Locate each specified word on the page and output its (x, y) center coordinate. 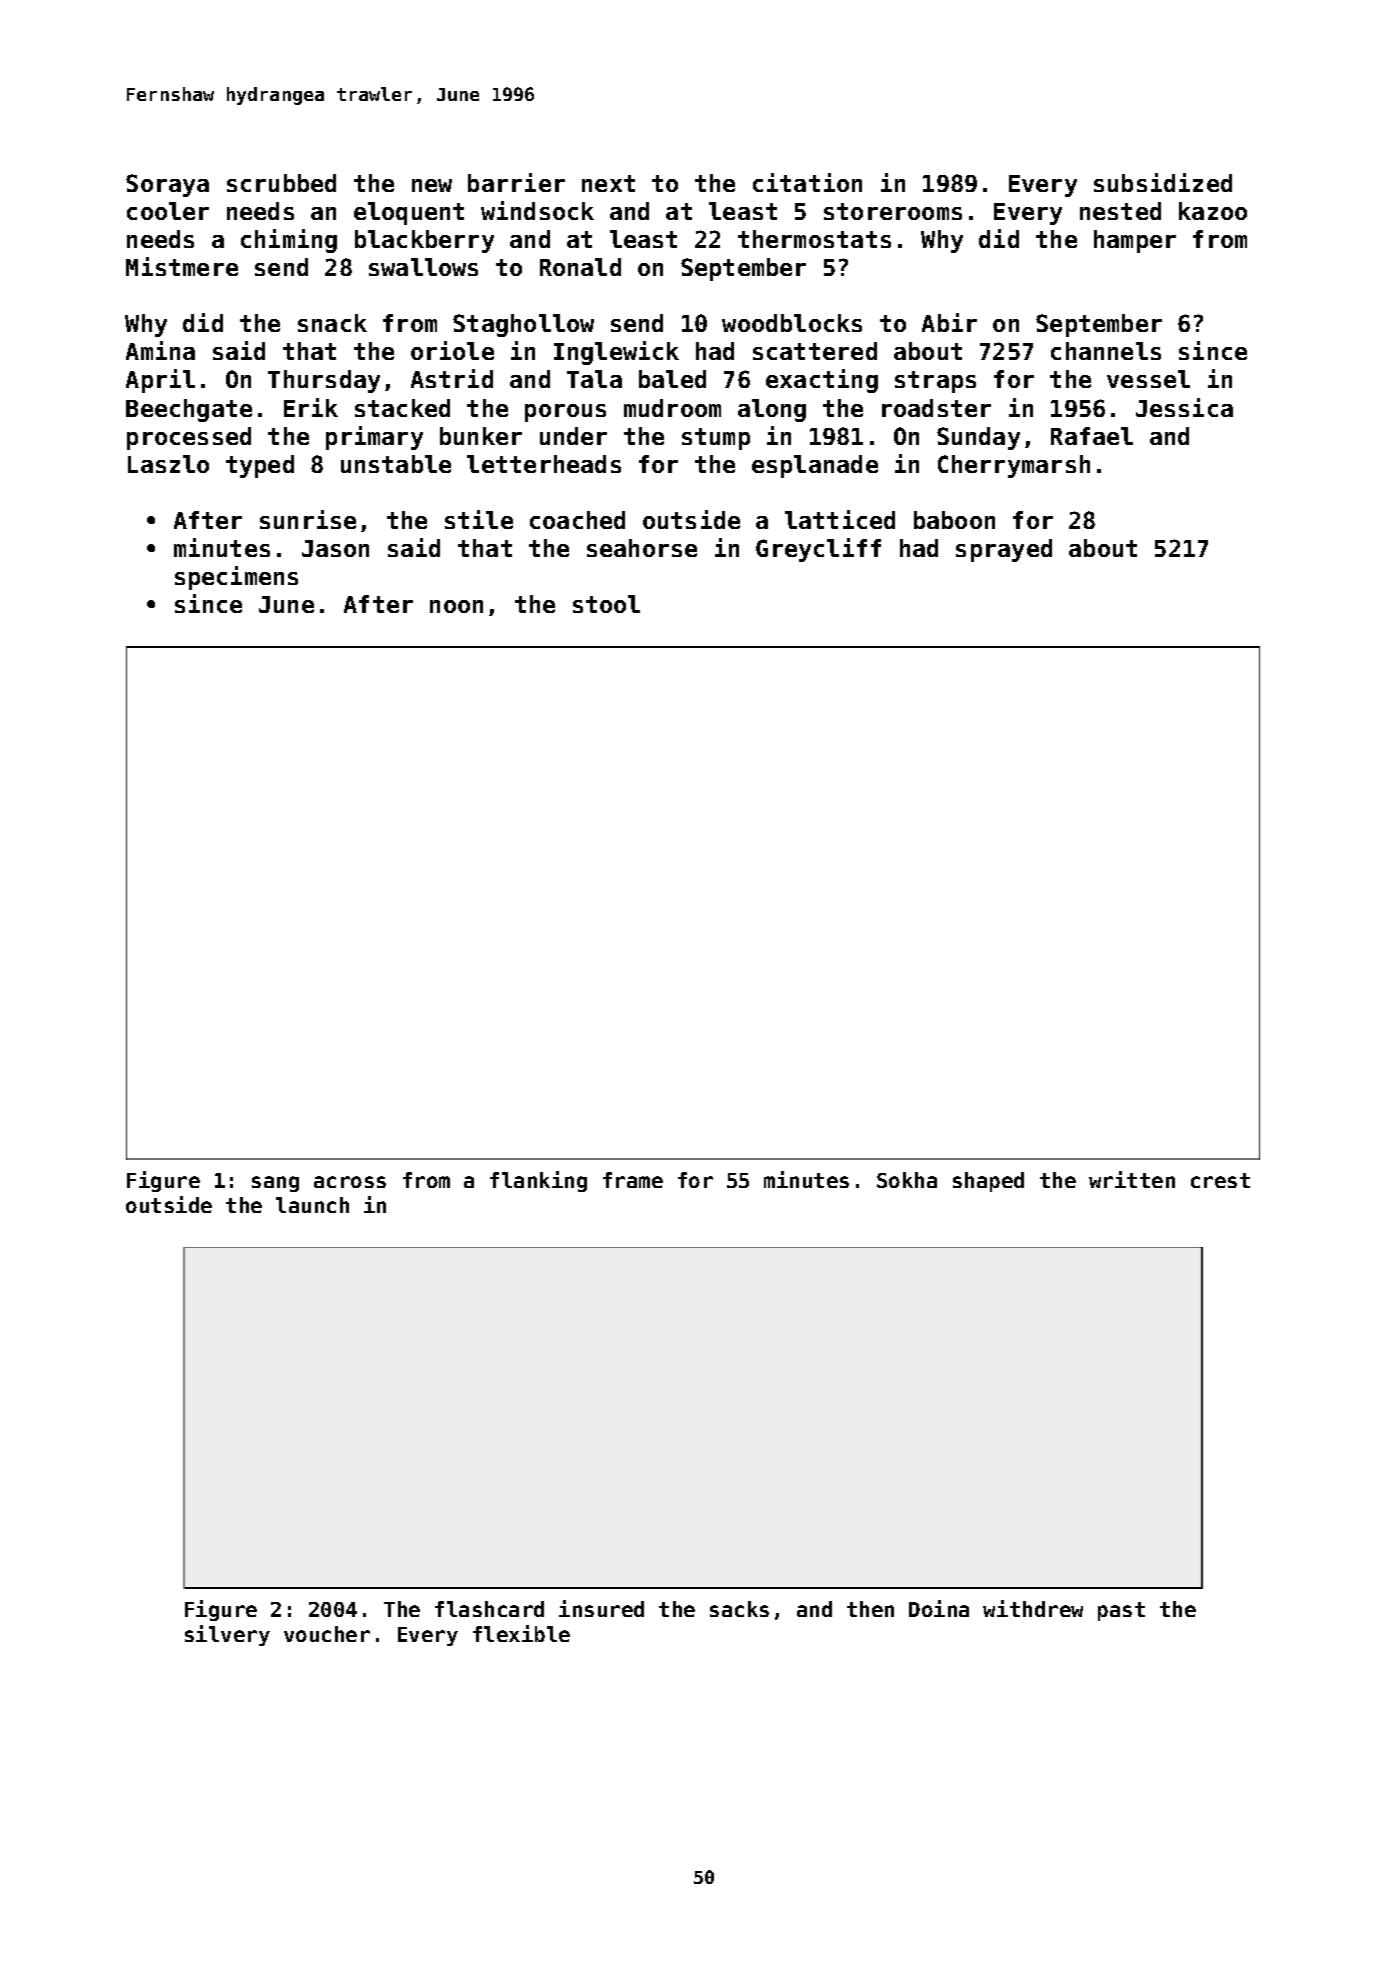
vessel (1148, 379)
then (870, 1609)
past (1121, 1611)
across (350, 1182)
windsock (537, 210)
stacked (402, 408)
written (1132, 1179)
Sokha (907, 1180)
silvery (227, 1635)
